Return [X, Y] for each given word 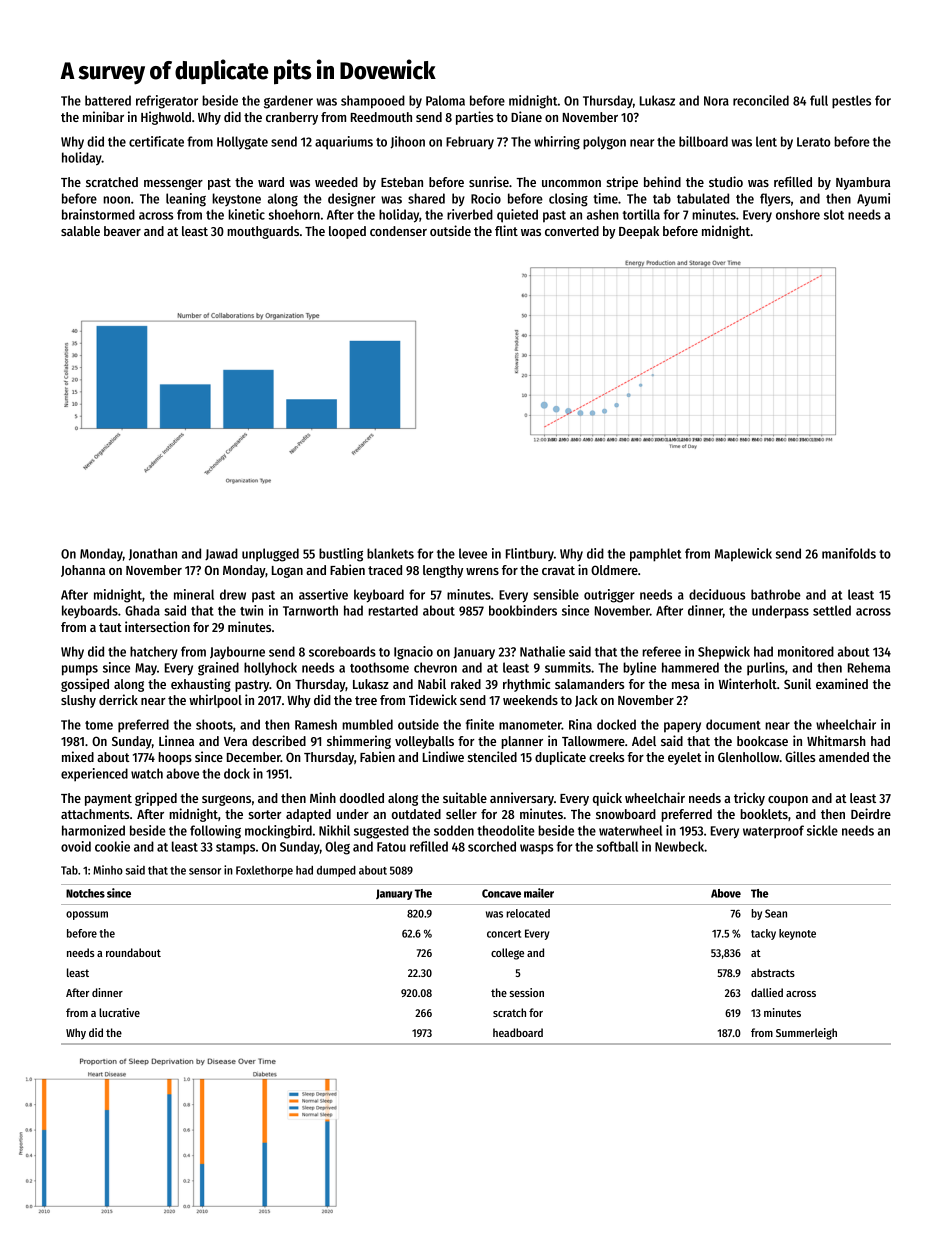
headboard [518, 1032]
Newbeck [679, 846]
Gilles [800, 756]
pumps [80, 670]
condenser [398, 231]
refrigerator [167, 102]
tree [366, 700]
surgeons [226, 800]
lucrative [119, 1012]
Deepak [639, 232]
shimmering [359, 742]
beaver [122, 231]
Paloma [445, 100]
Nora [716, 101]
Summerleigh [806, 1034]
